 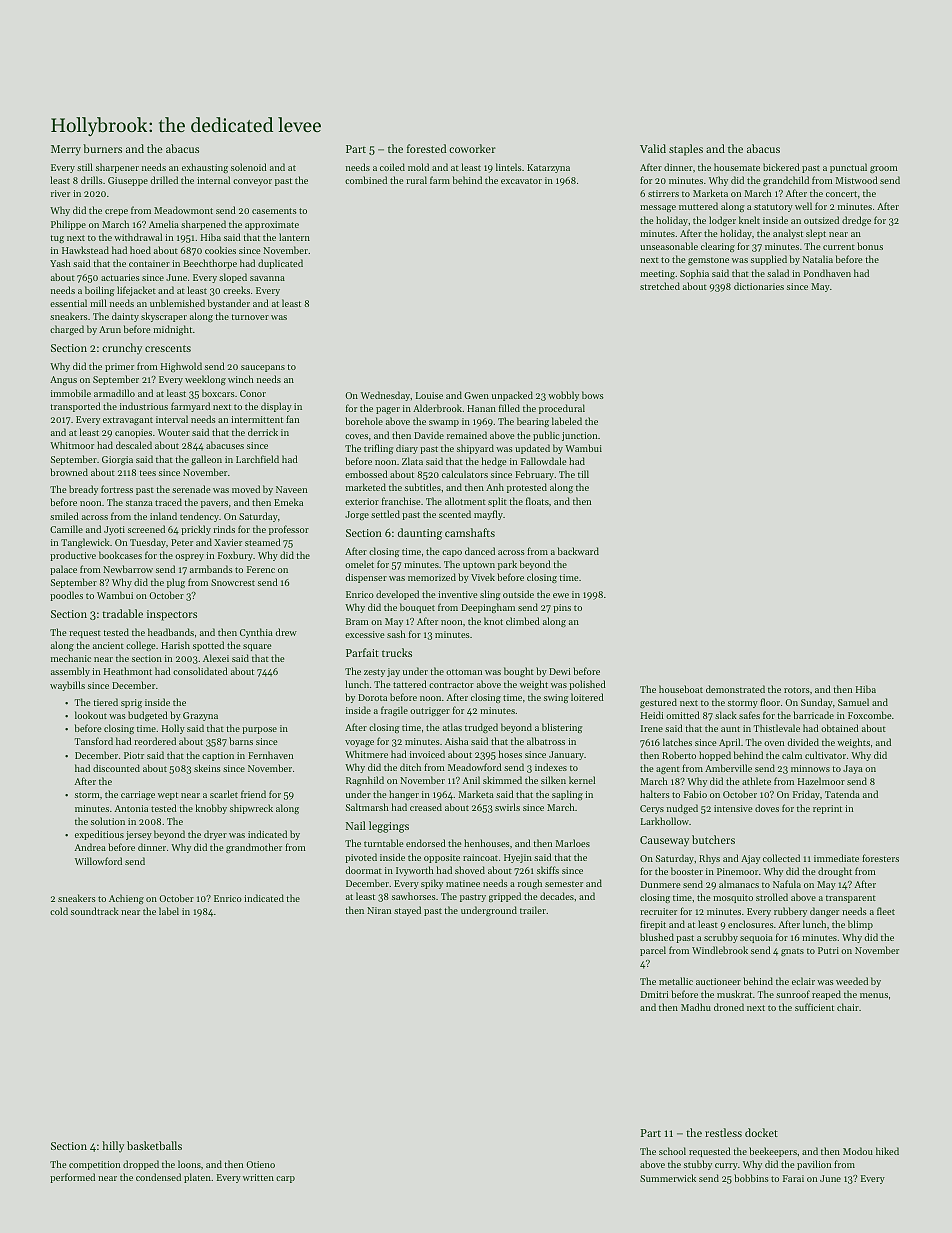 What do you see at coordinates (655, 994) in the document?
I see `Dmitri` at bounding box center [655, 994].
